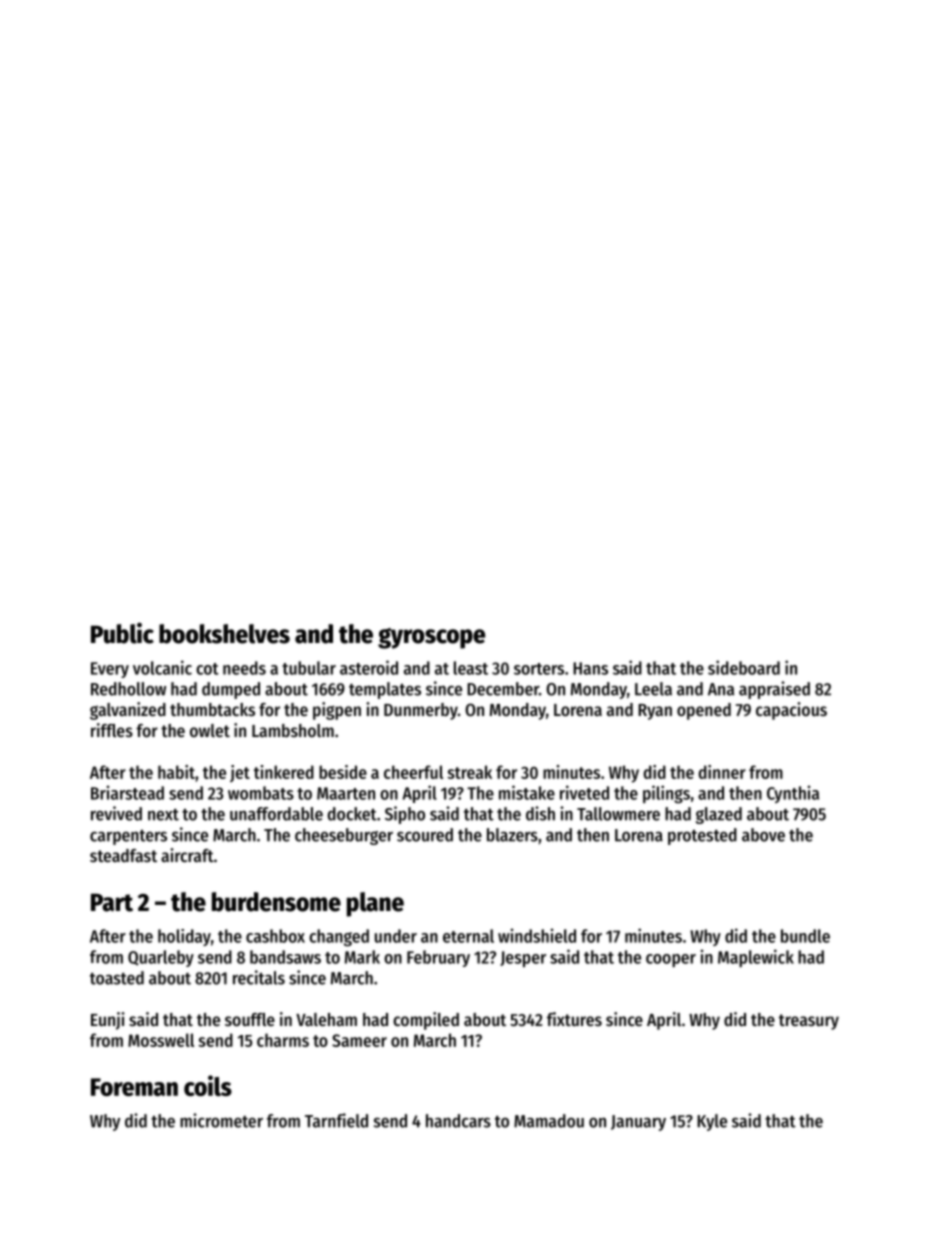 This screenshot has width=952, height=1233. Describe the element at coordinates (362, 957) in the screenshot. I see `Mark` at that location.
